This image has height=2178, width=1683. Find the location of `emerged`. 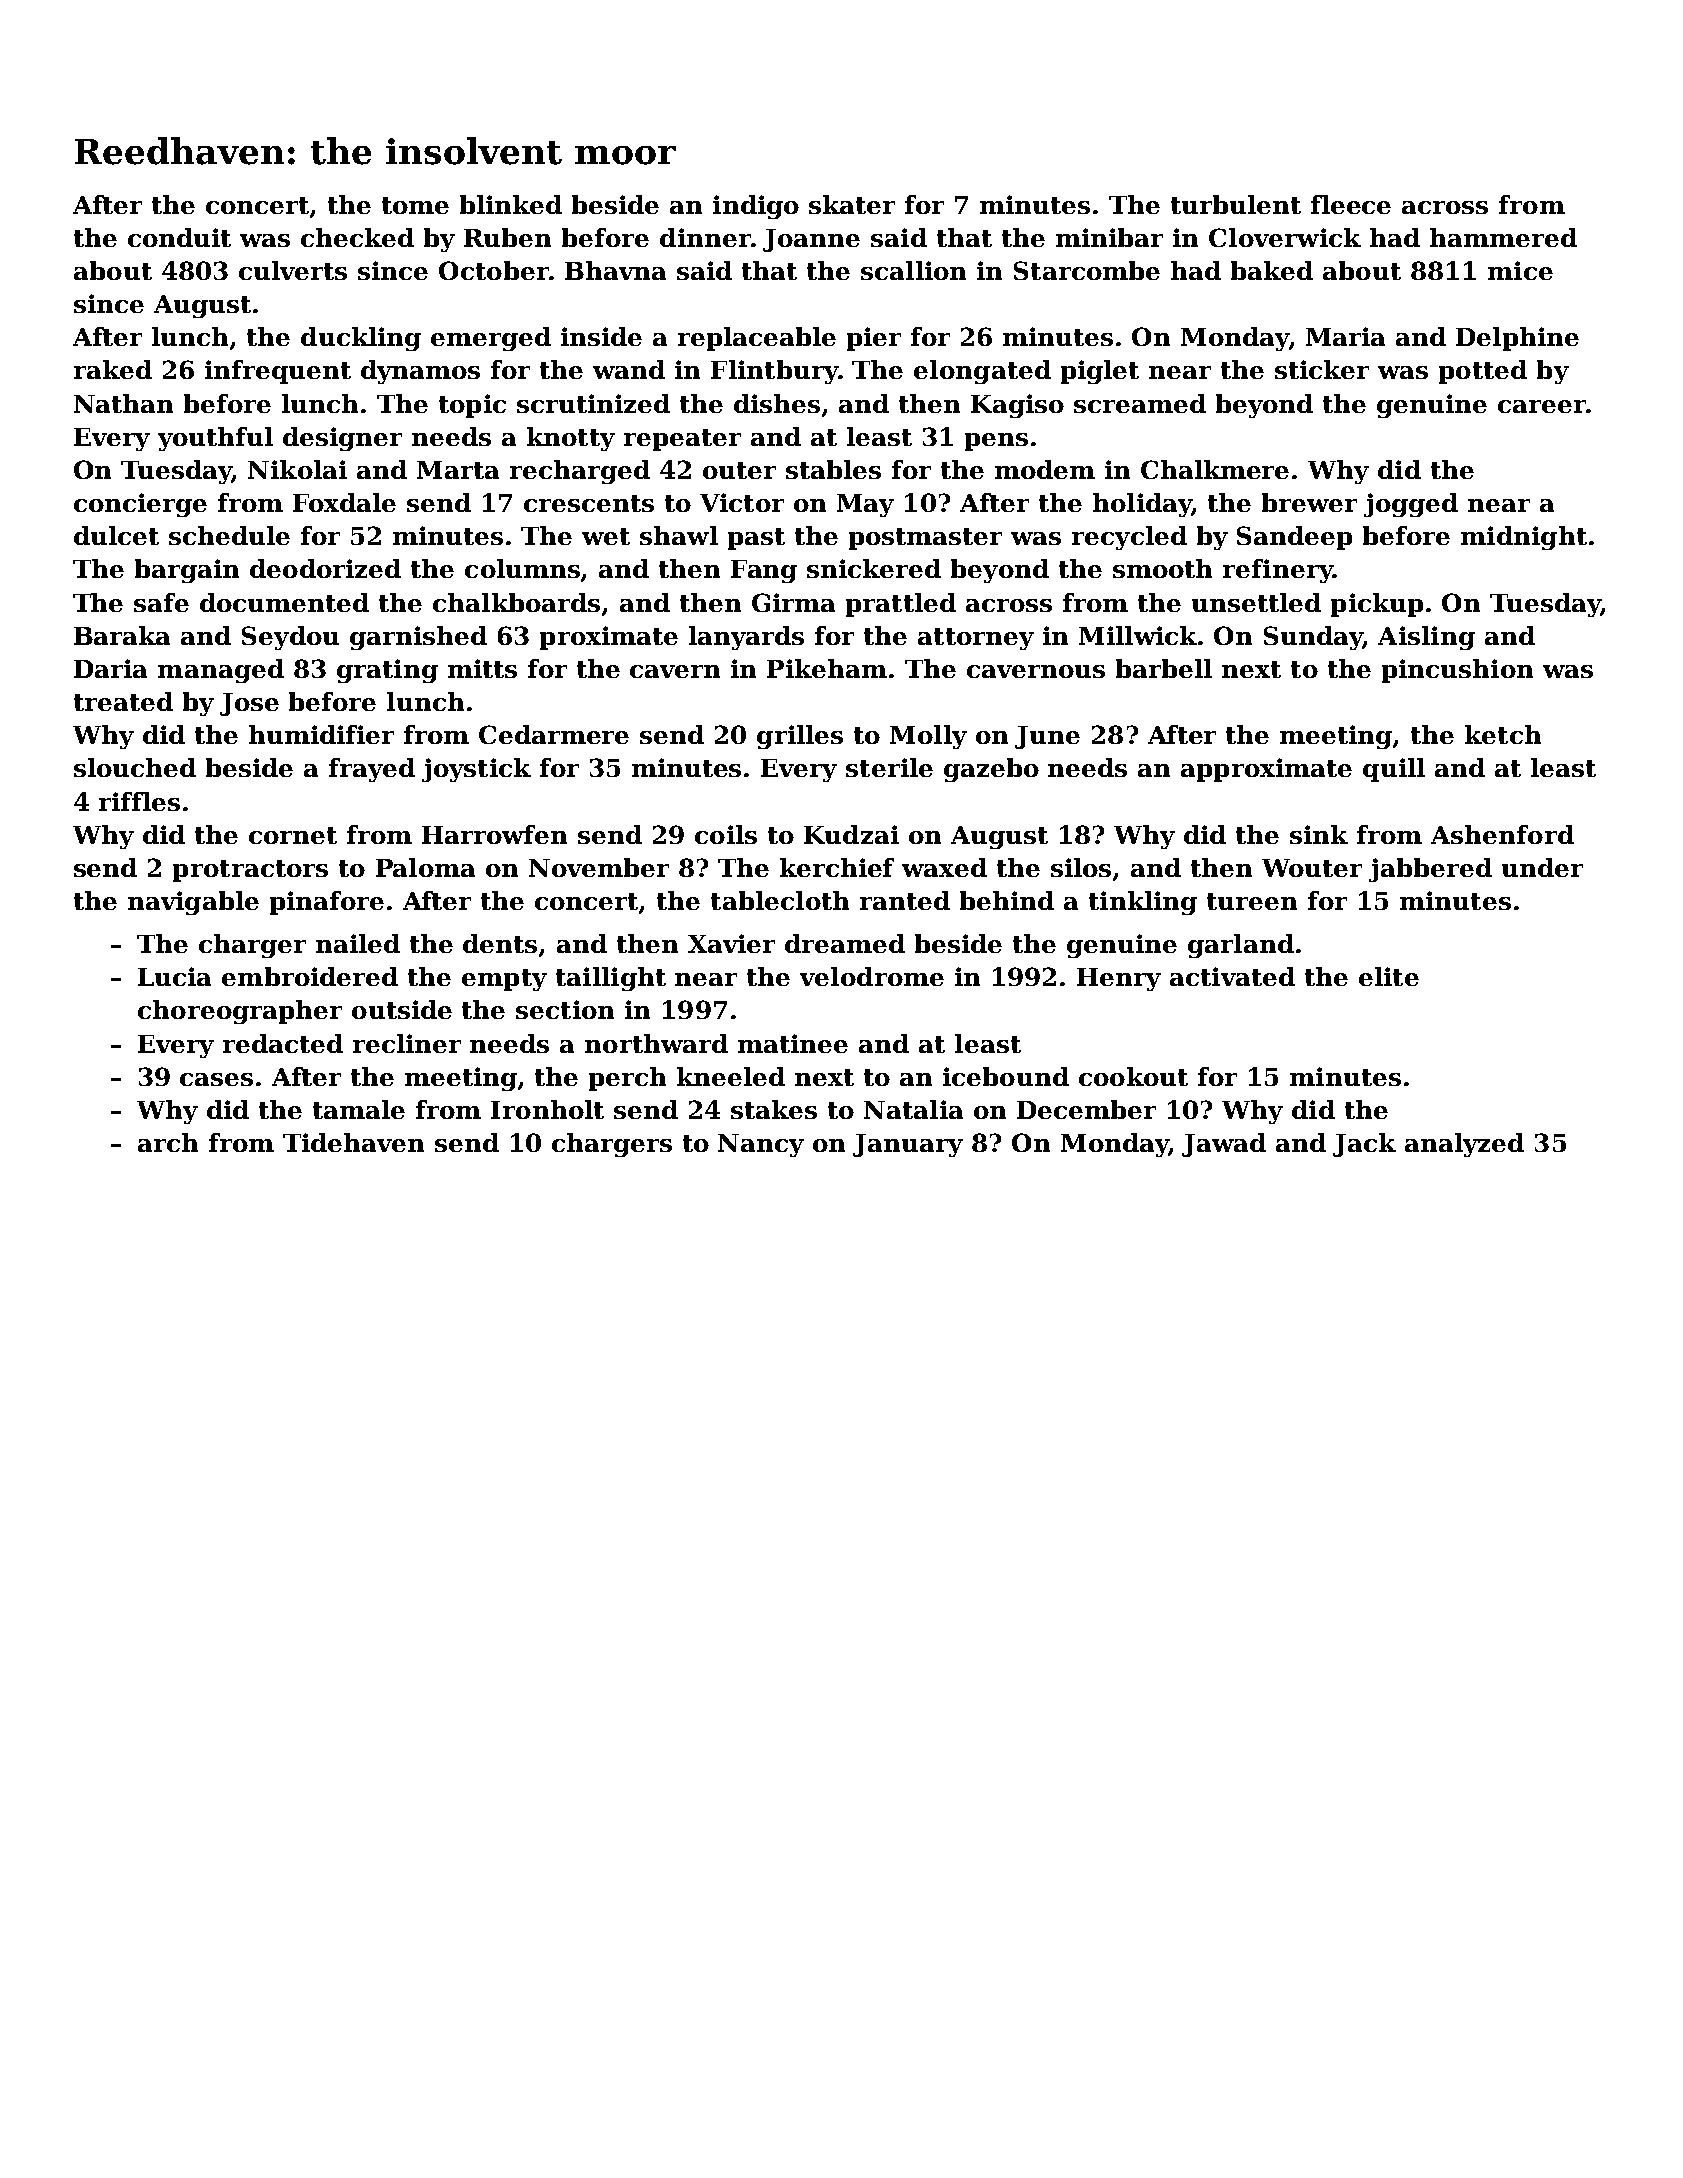

emerged is located at coordinates (491, 339).
